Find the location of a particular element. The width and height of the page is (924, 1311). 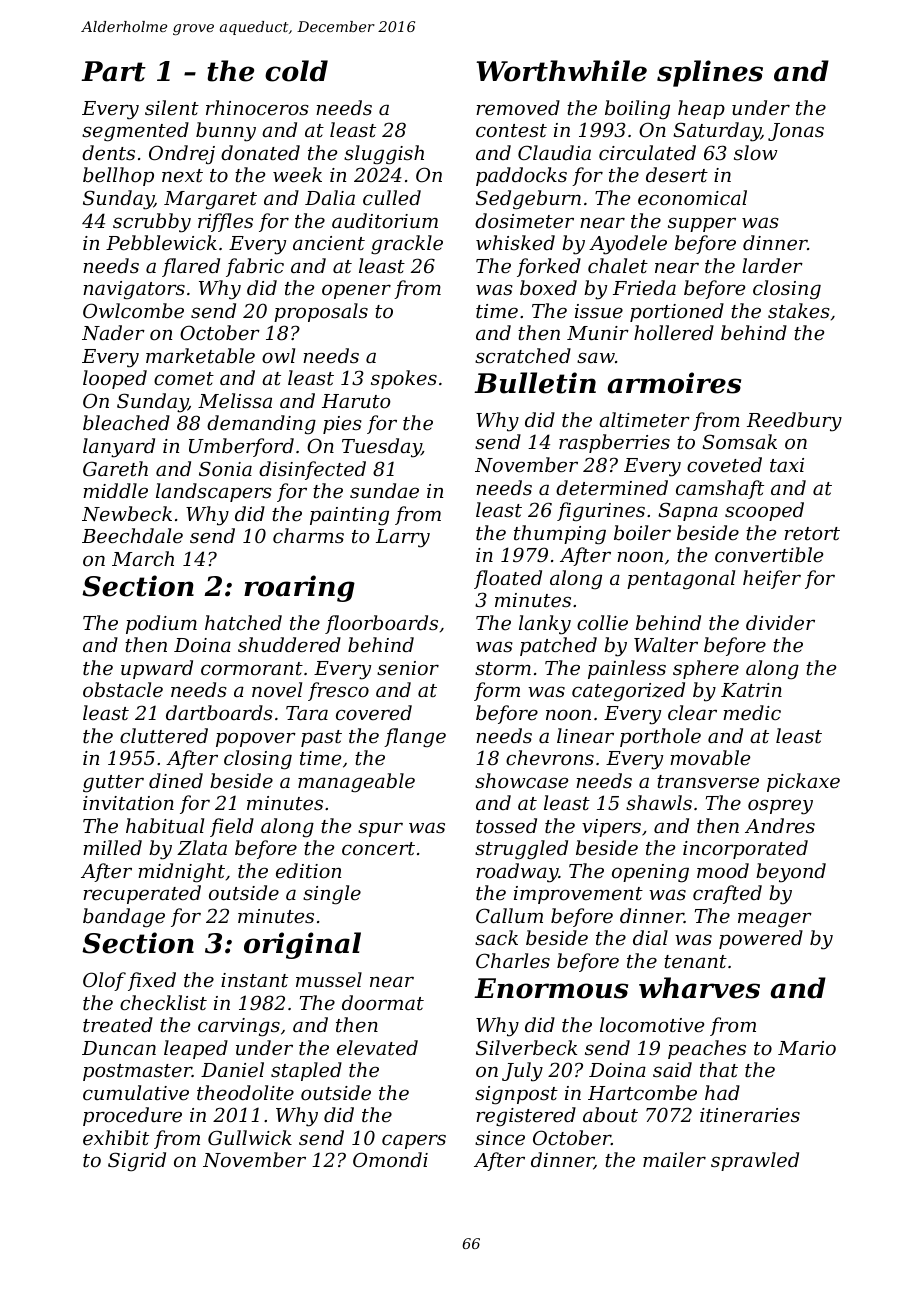

Gullwick is located at coordinates (250, 1137).
